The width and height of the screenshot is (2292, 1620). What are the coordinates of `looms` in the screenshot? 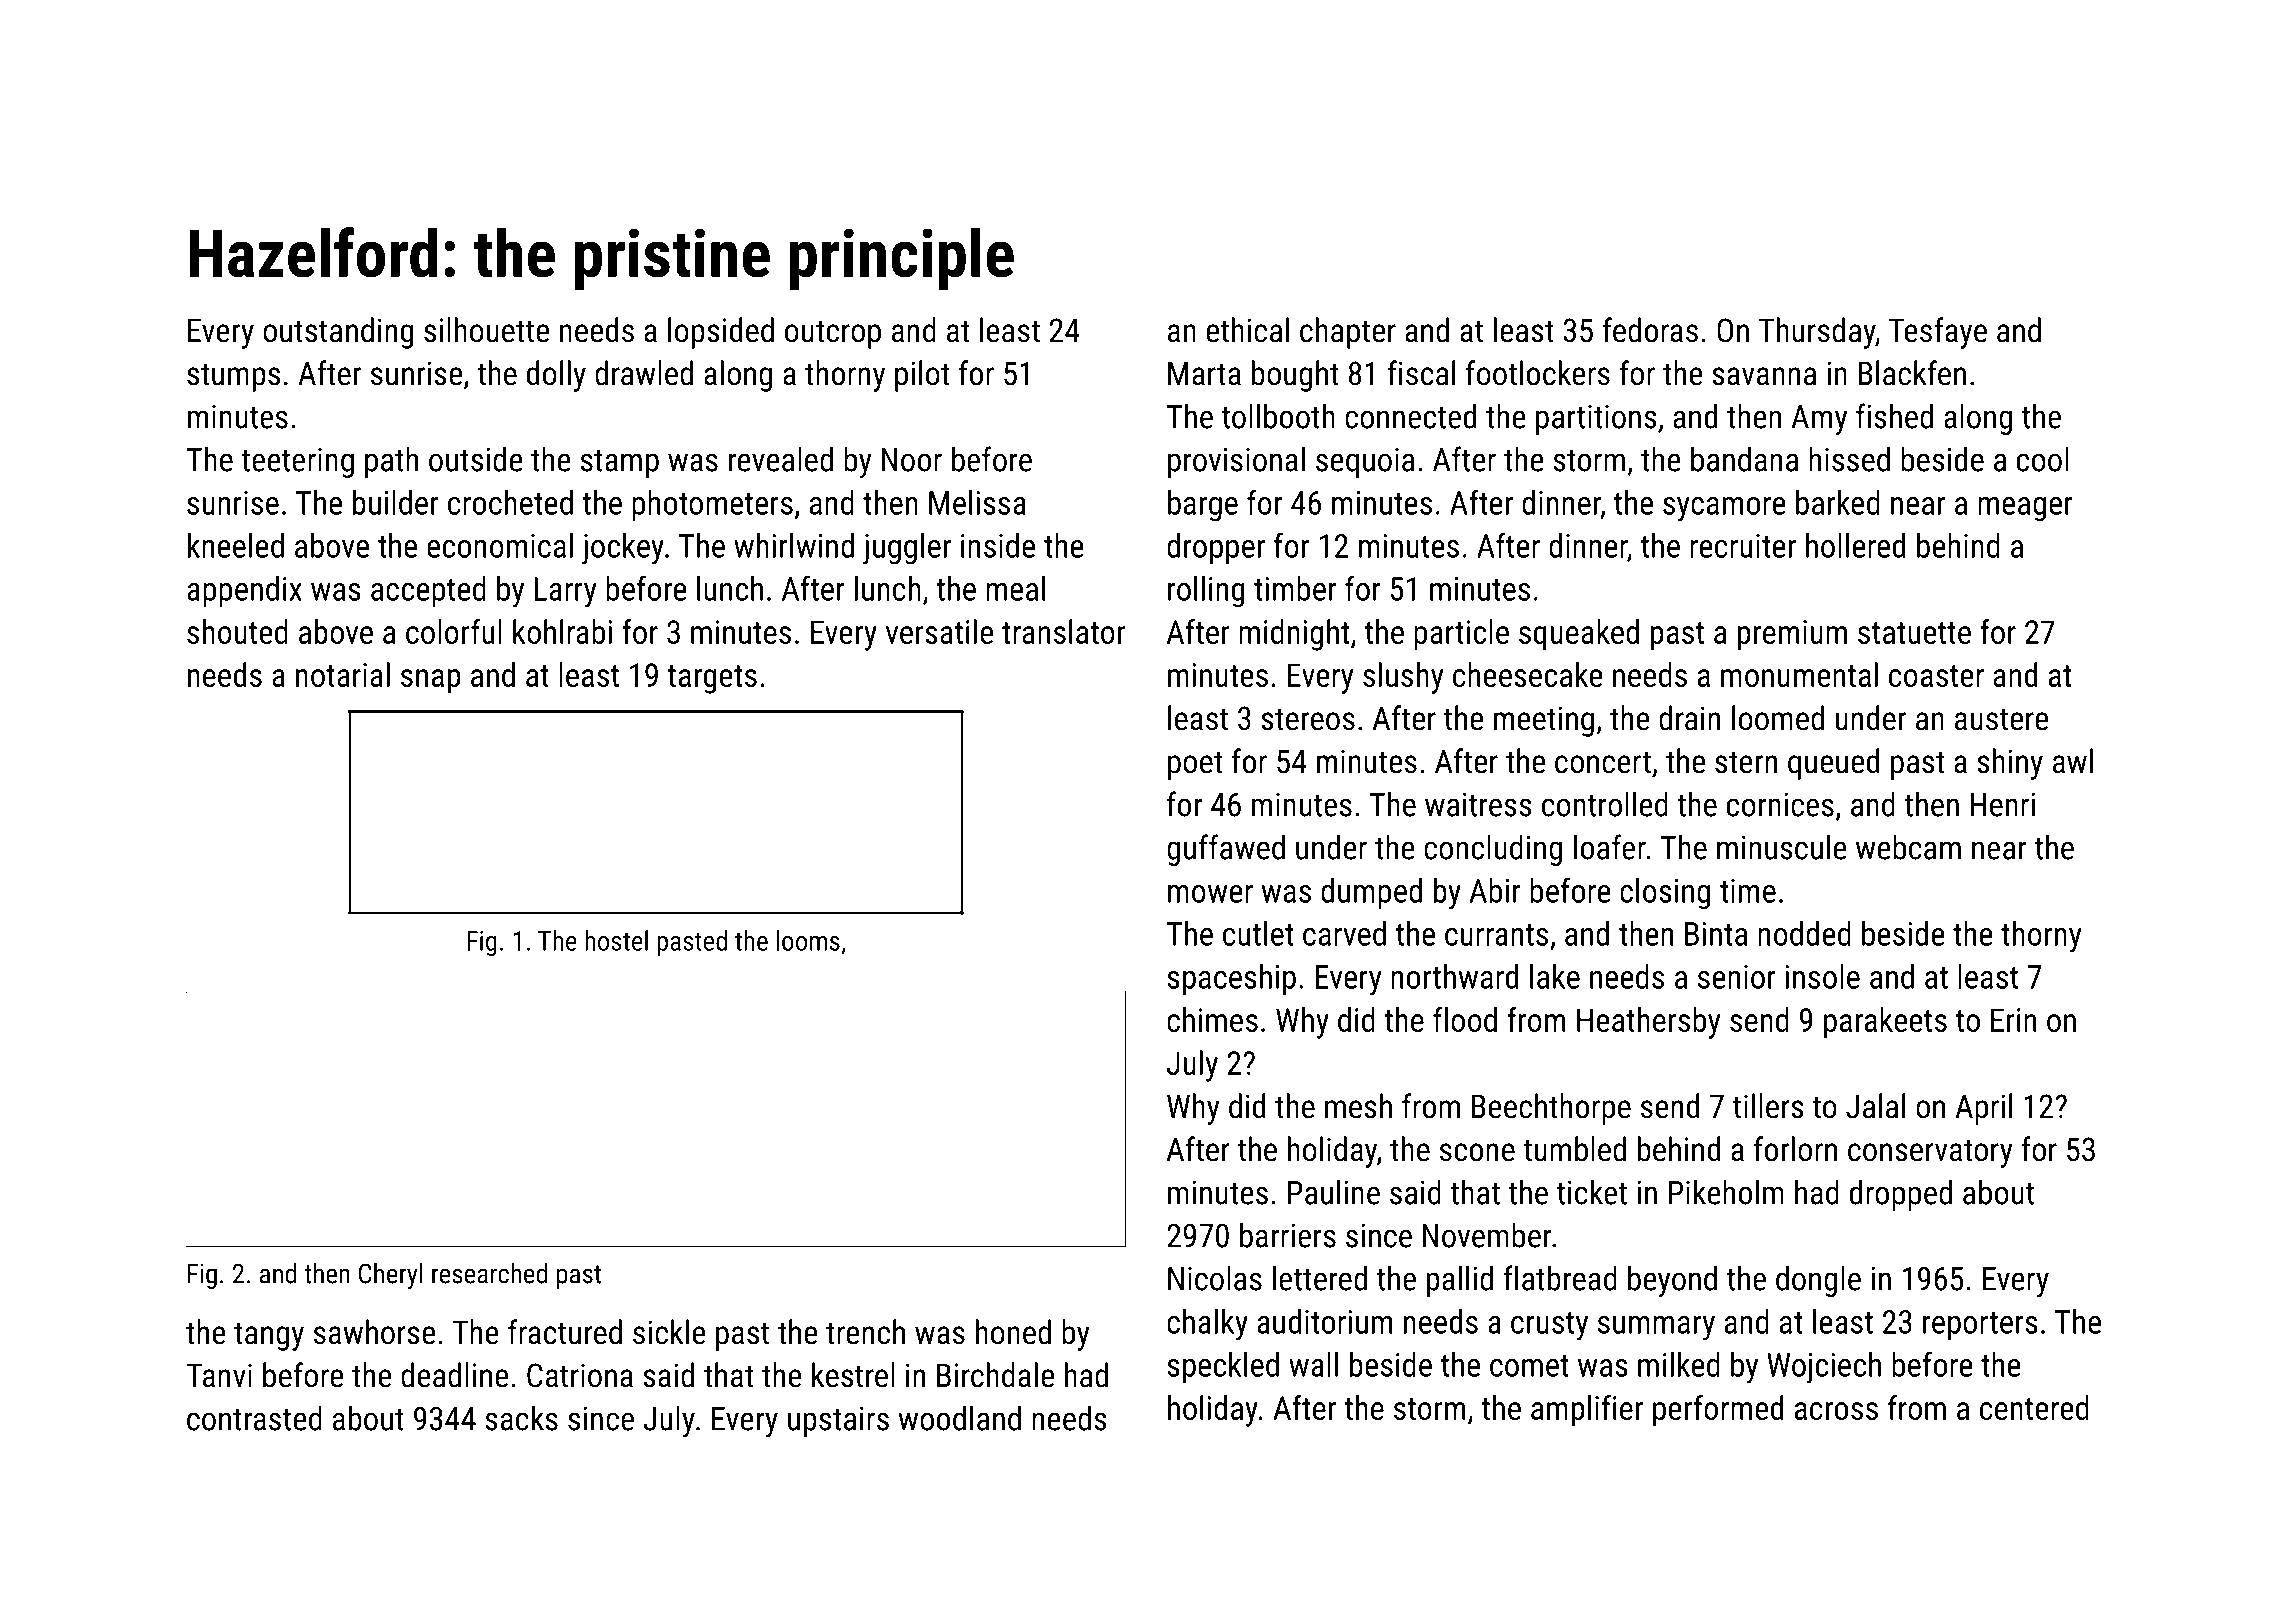 It's located at (808, 940).
